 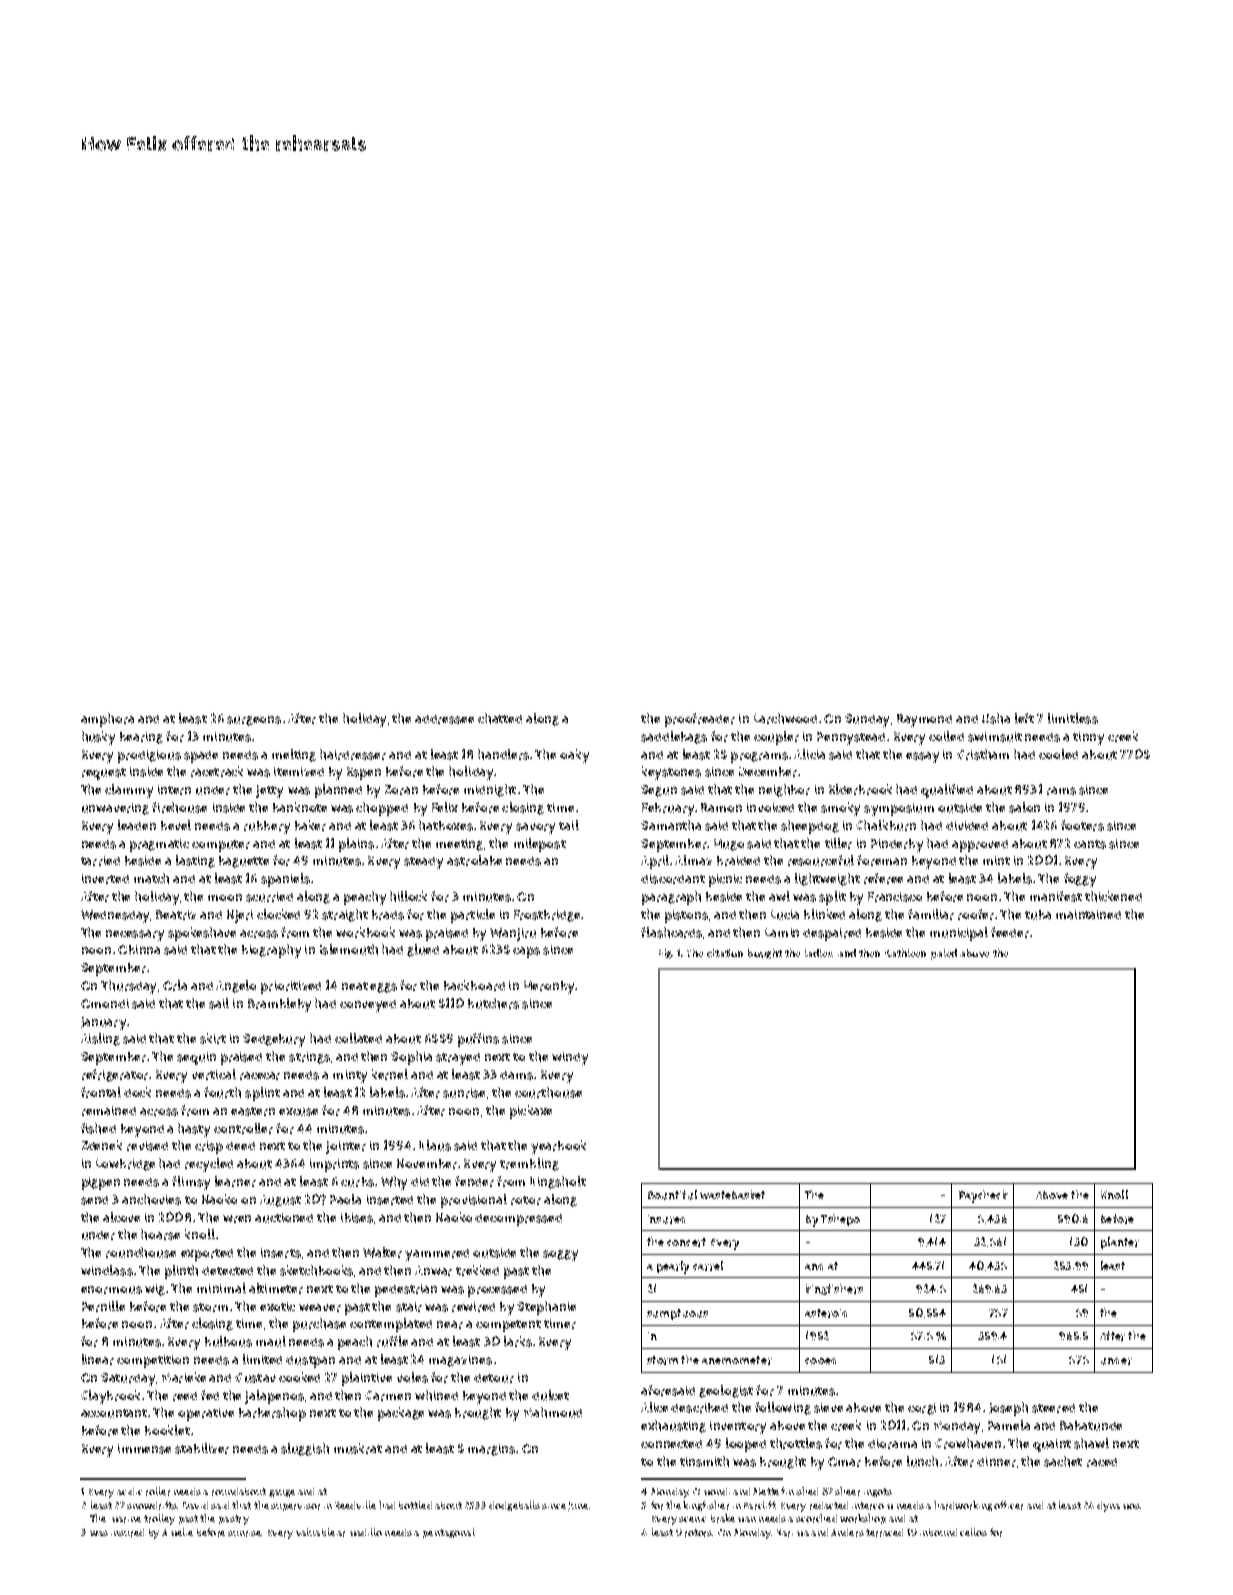 I want to click on approved, so click(x=980, y=846).
